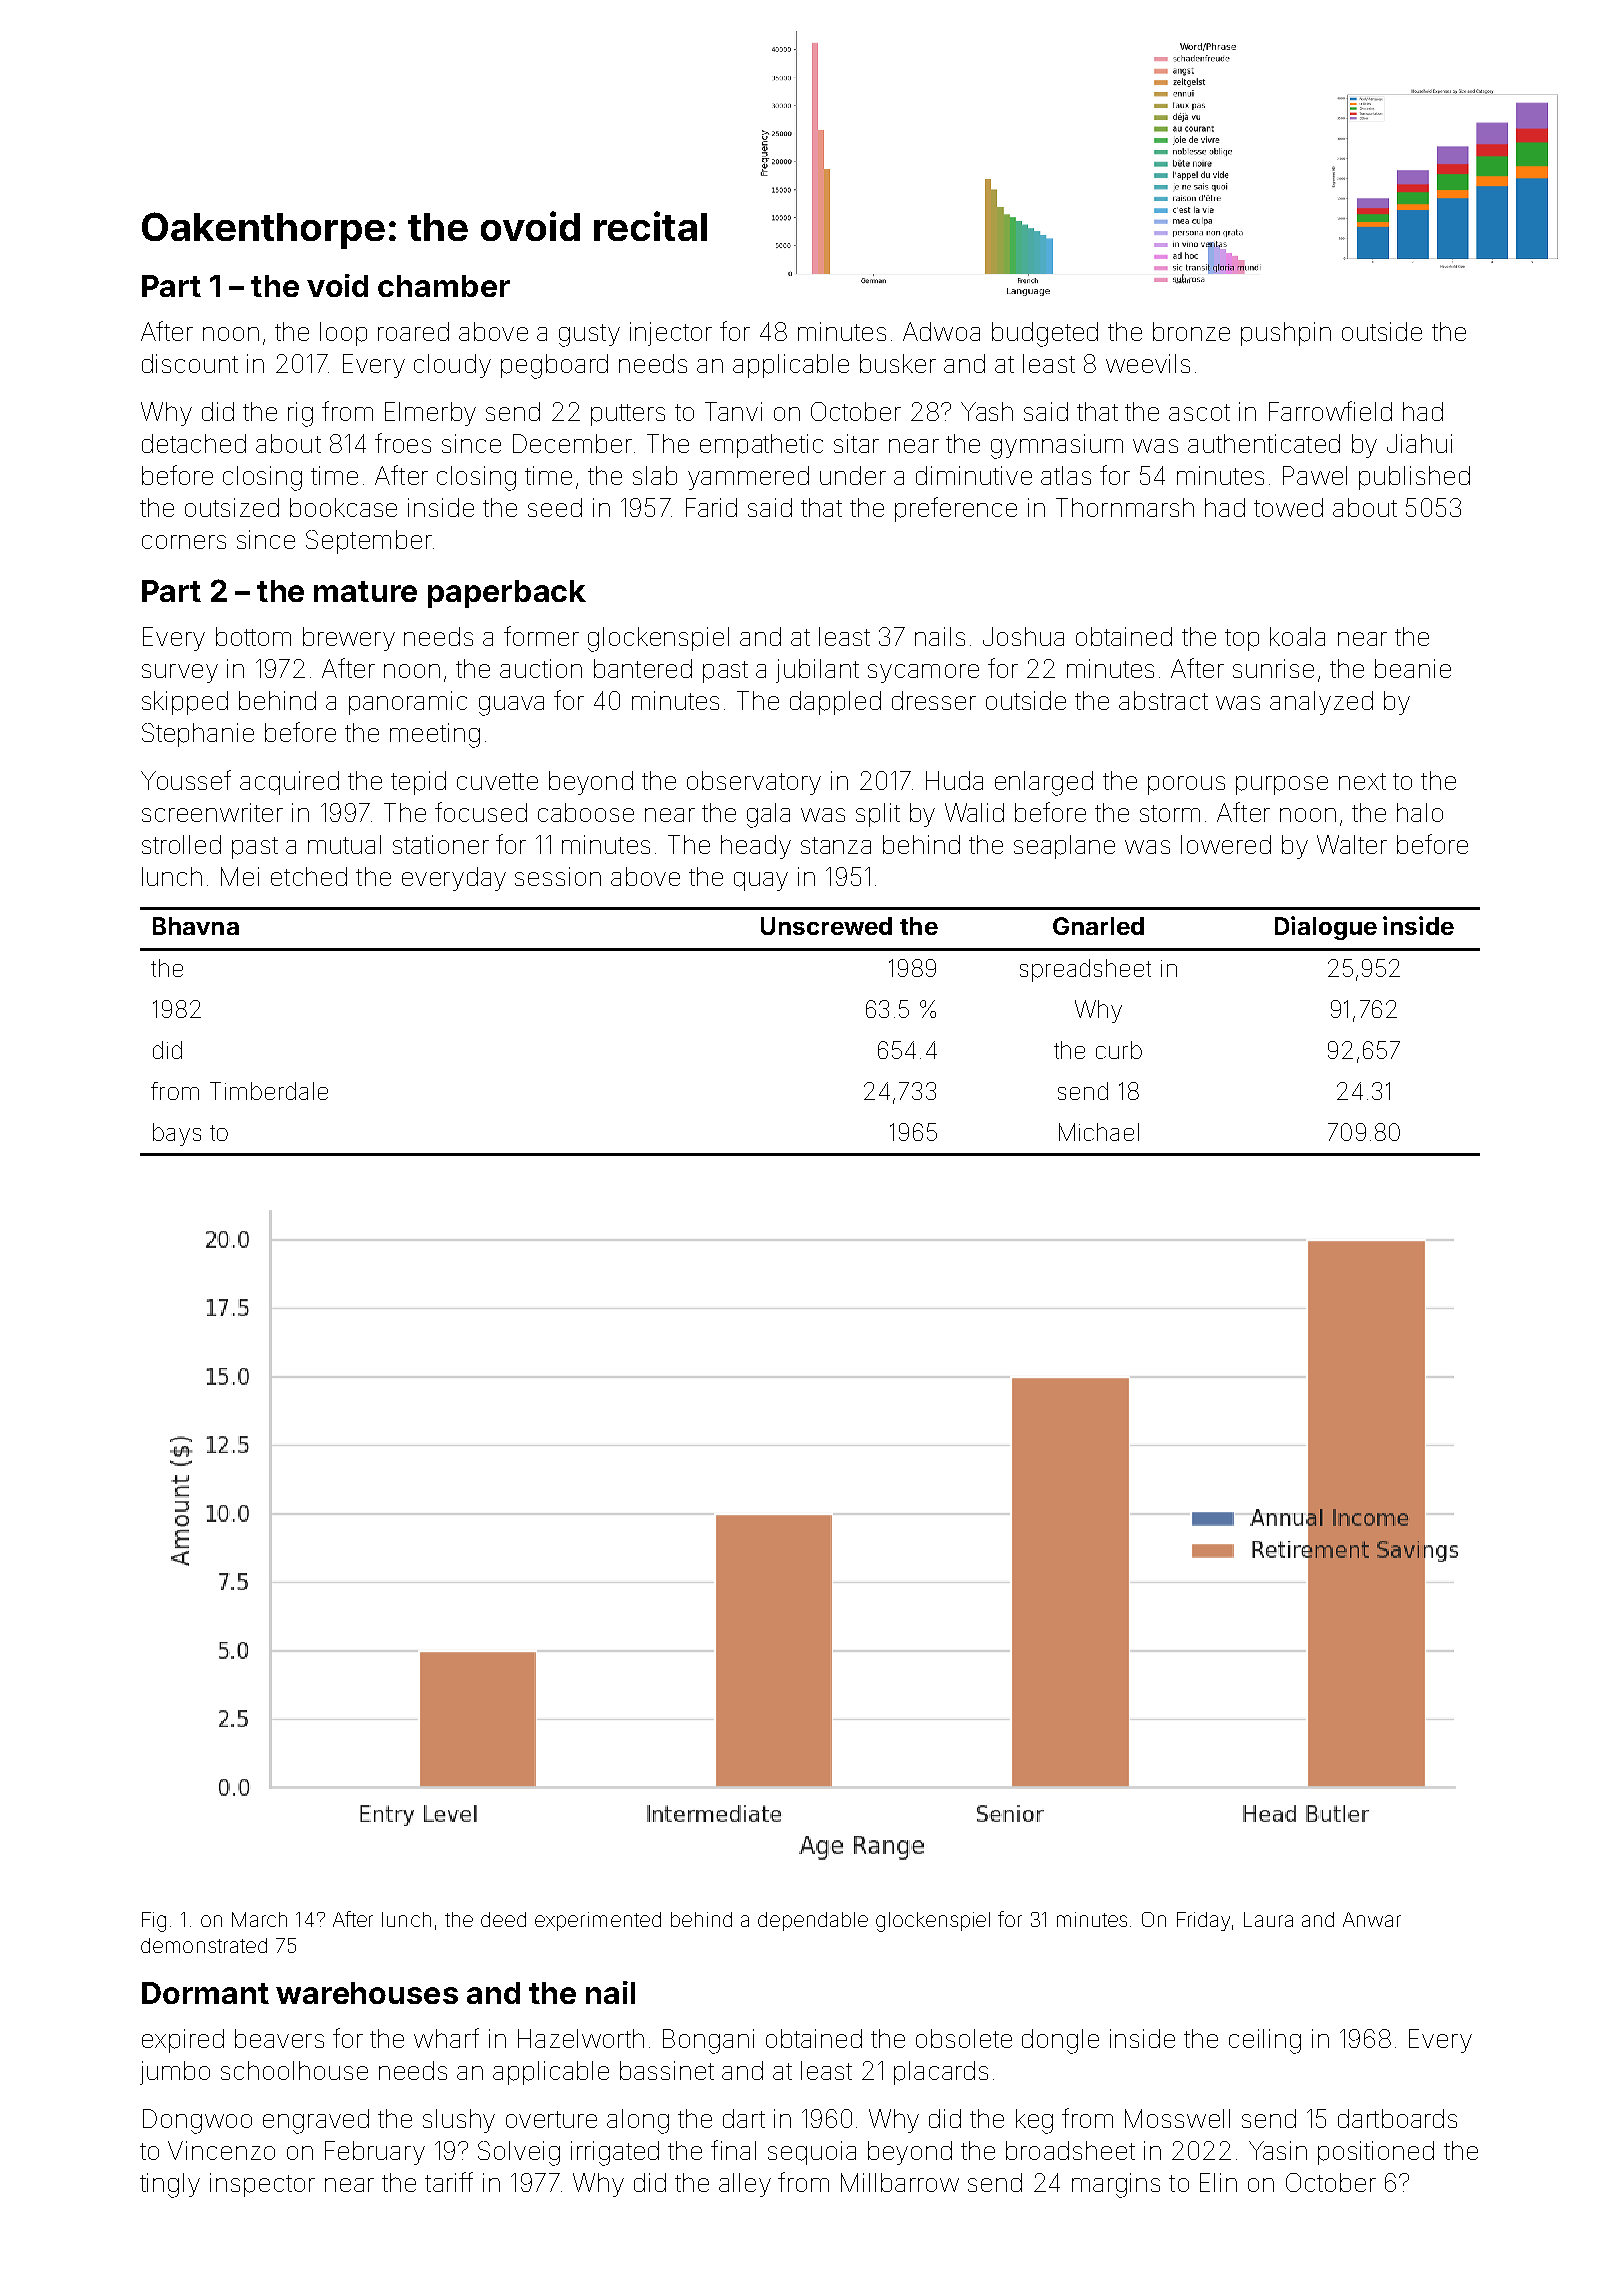  Describe the element at coordinates (1191, 331) in the image. I see `bronze` at that location.
